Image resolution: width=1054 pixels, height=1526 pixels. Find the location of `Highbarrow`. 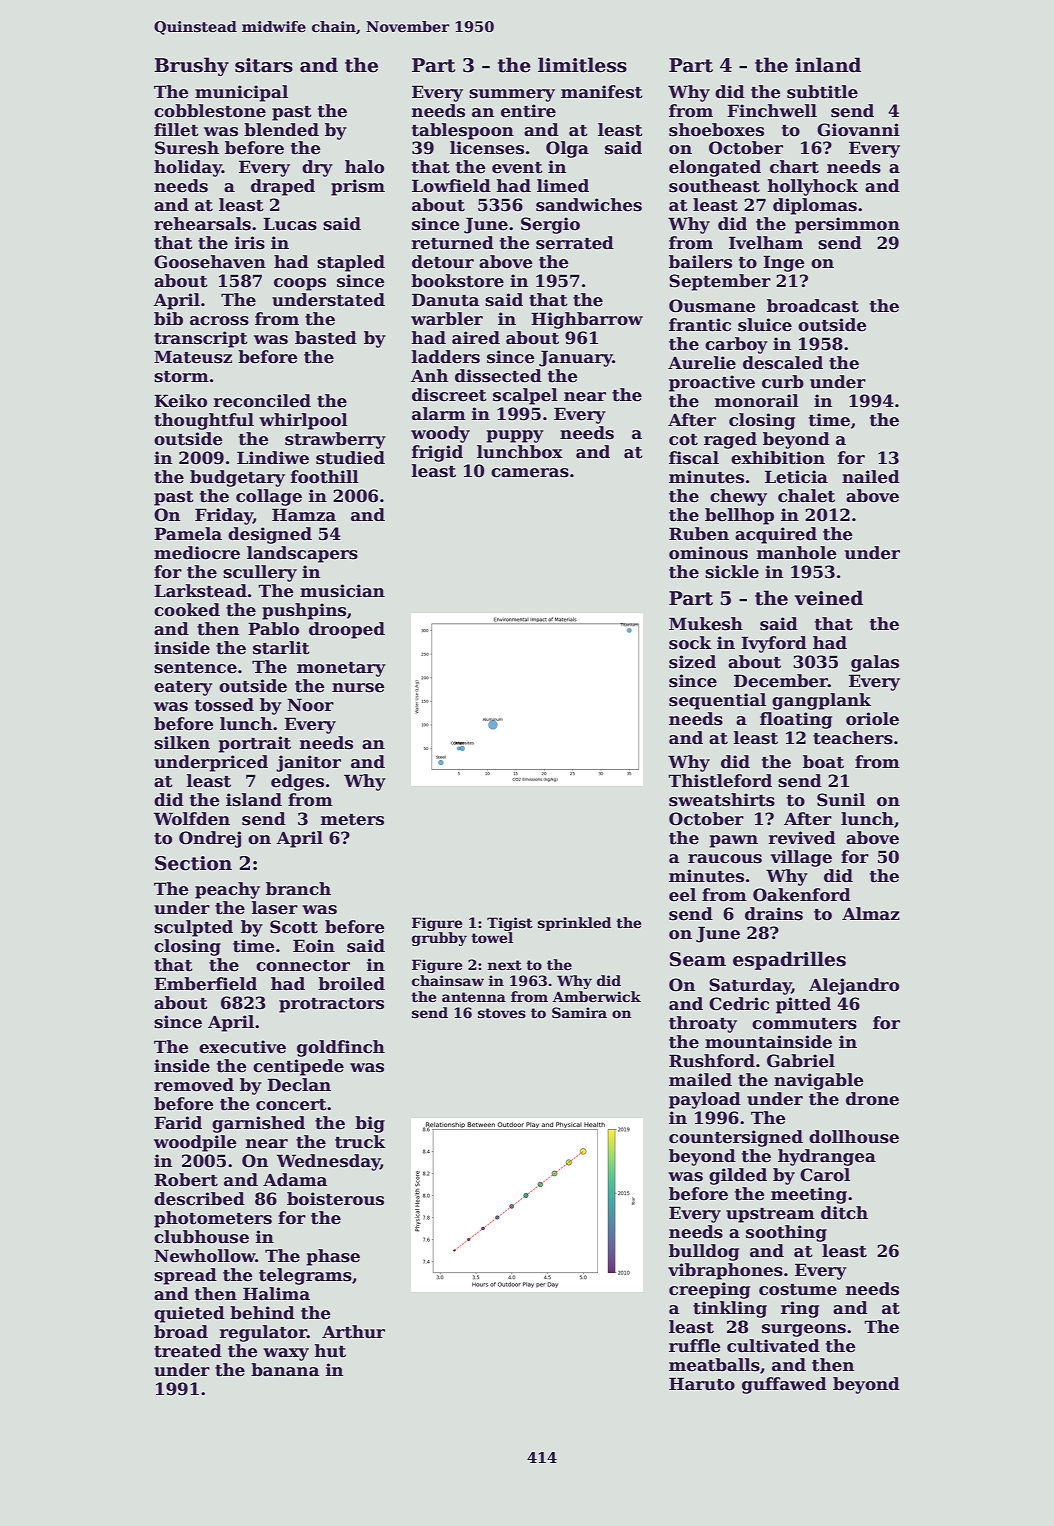

Highbarrow is located at coordinates (587, 320).
